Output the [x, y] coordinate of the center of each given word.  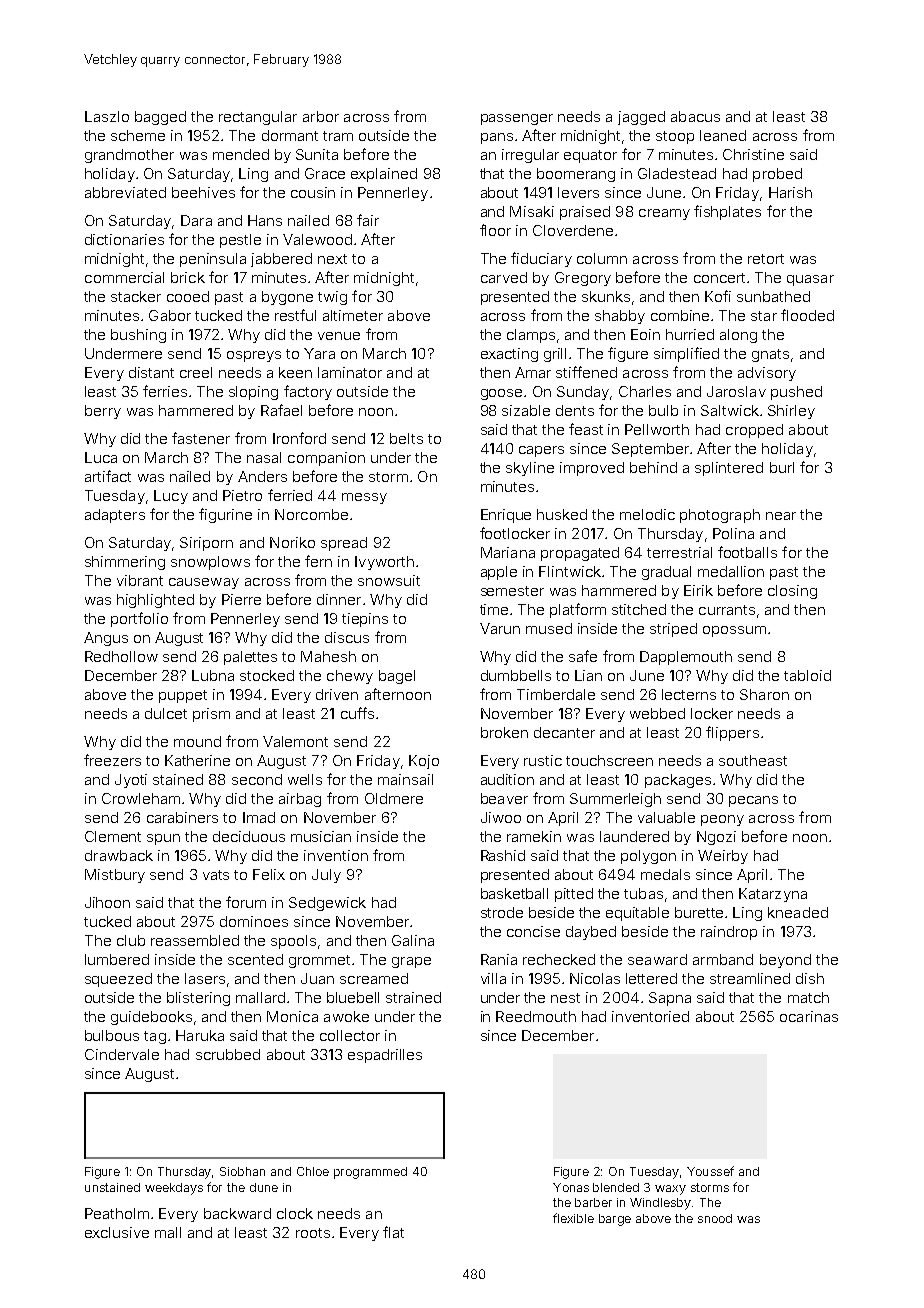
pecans [753, 801]
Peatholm [117, 1213]
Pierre [241, 599]
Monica [292, 1016]
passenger [517, 119]
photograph [720, 516]
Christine [753, 154]
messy [364, 498]
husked [562, 514]
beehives [203, 192]
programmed [370, 1173]
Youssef [710, 1171]
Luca [101, 457]
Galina [413, 940]
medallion [731, 571]
